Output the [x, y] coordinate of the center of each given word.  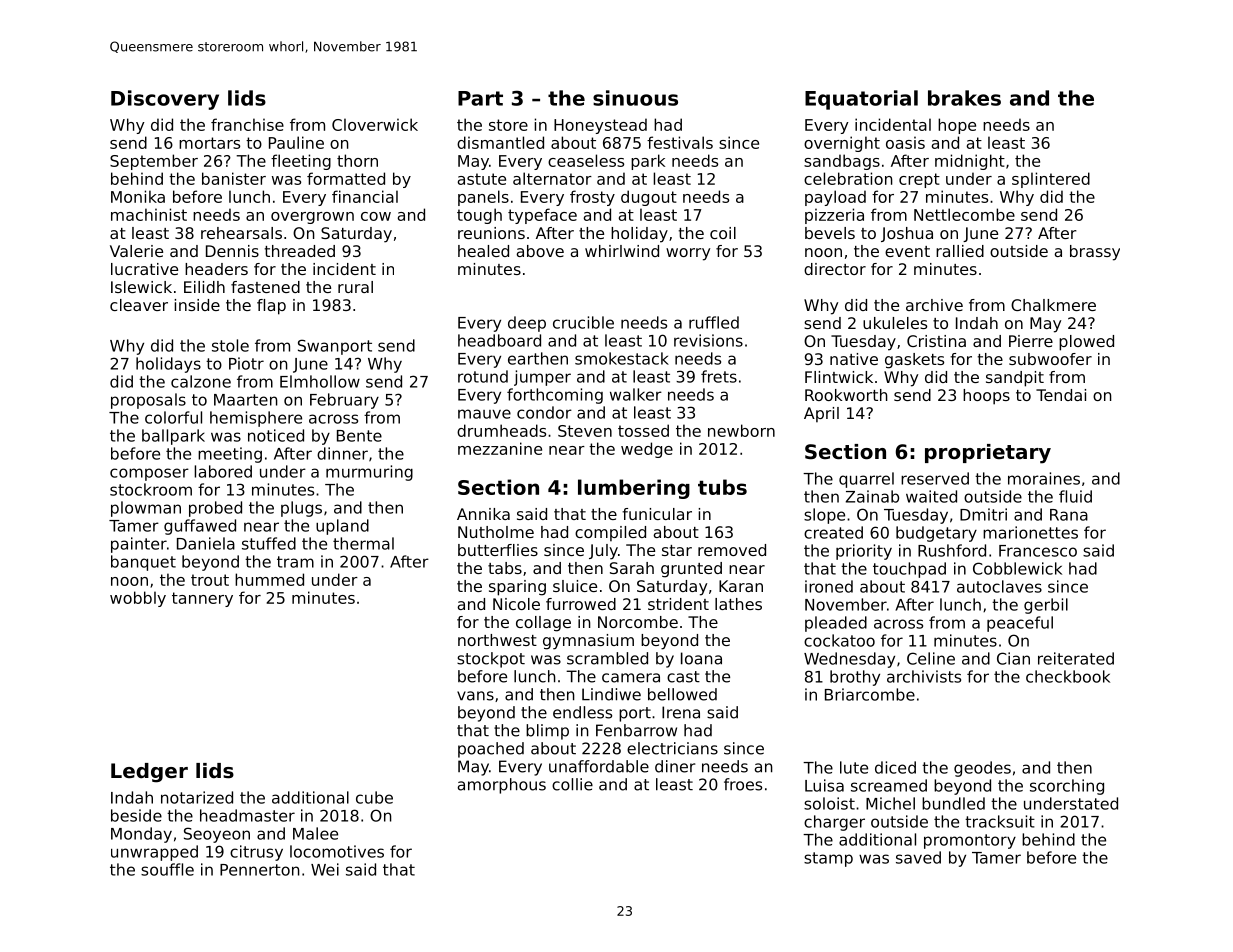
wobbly [138, 599]
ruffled [714, 322]
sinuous [635, 98]
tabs [505, 568]
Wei [325, 869]
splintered [1051, 180]
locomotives [337, 851]
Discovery [165, 100]
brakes [964, 98]
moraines [1044, 478]
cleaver [139, 305]
